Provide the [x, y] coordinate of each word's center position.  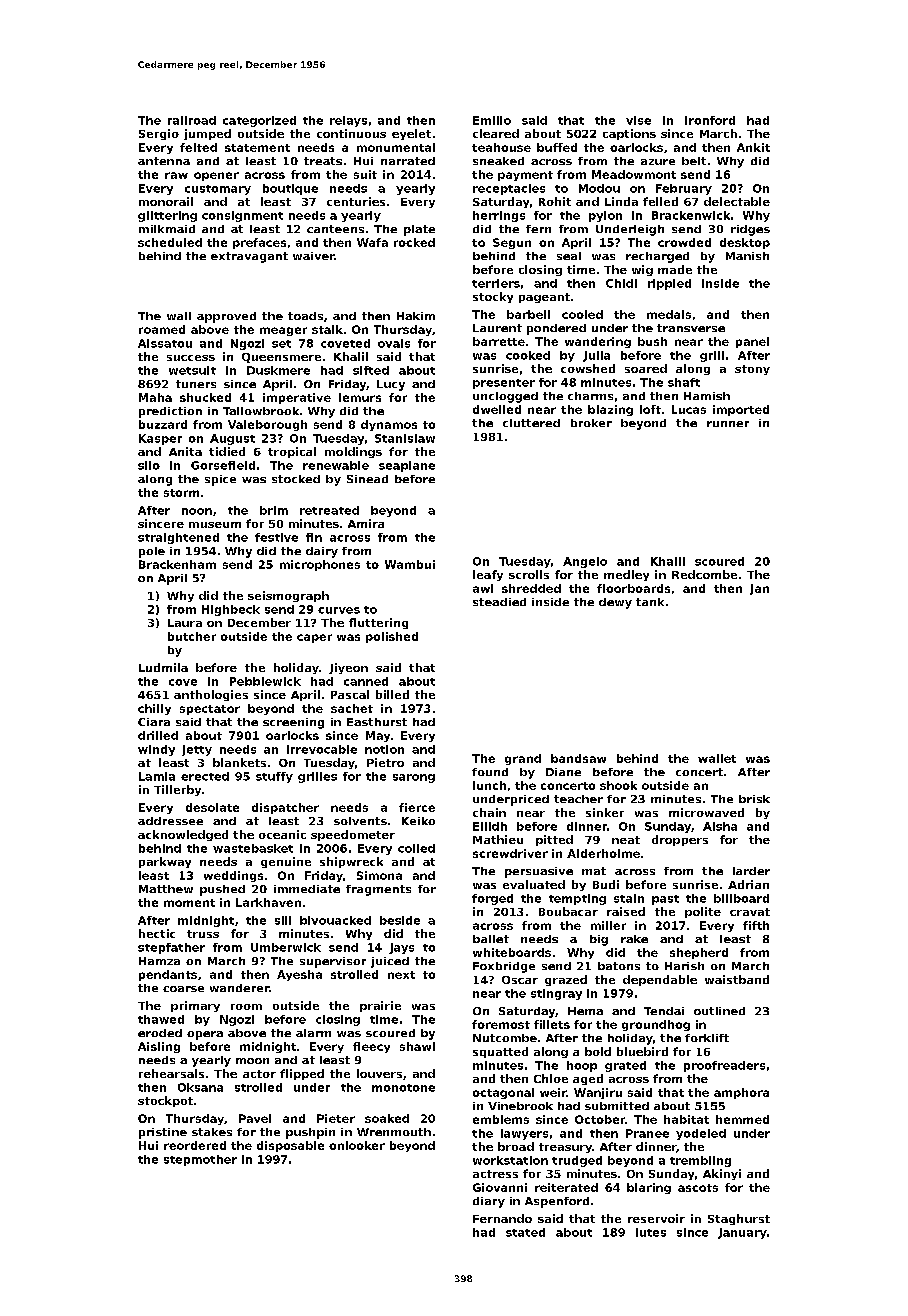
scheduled [170, 242]
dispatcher [285, 808]
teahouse [501, 147]
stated [525, 1232]
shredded [531, 588]
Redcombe [704, 574]
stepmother [200, 1160]
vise [638, 120]
